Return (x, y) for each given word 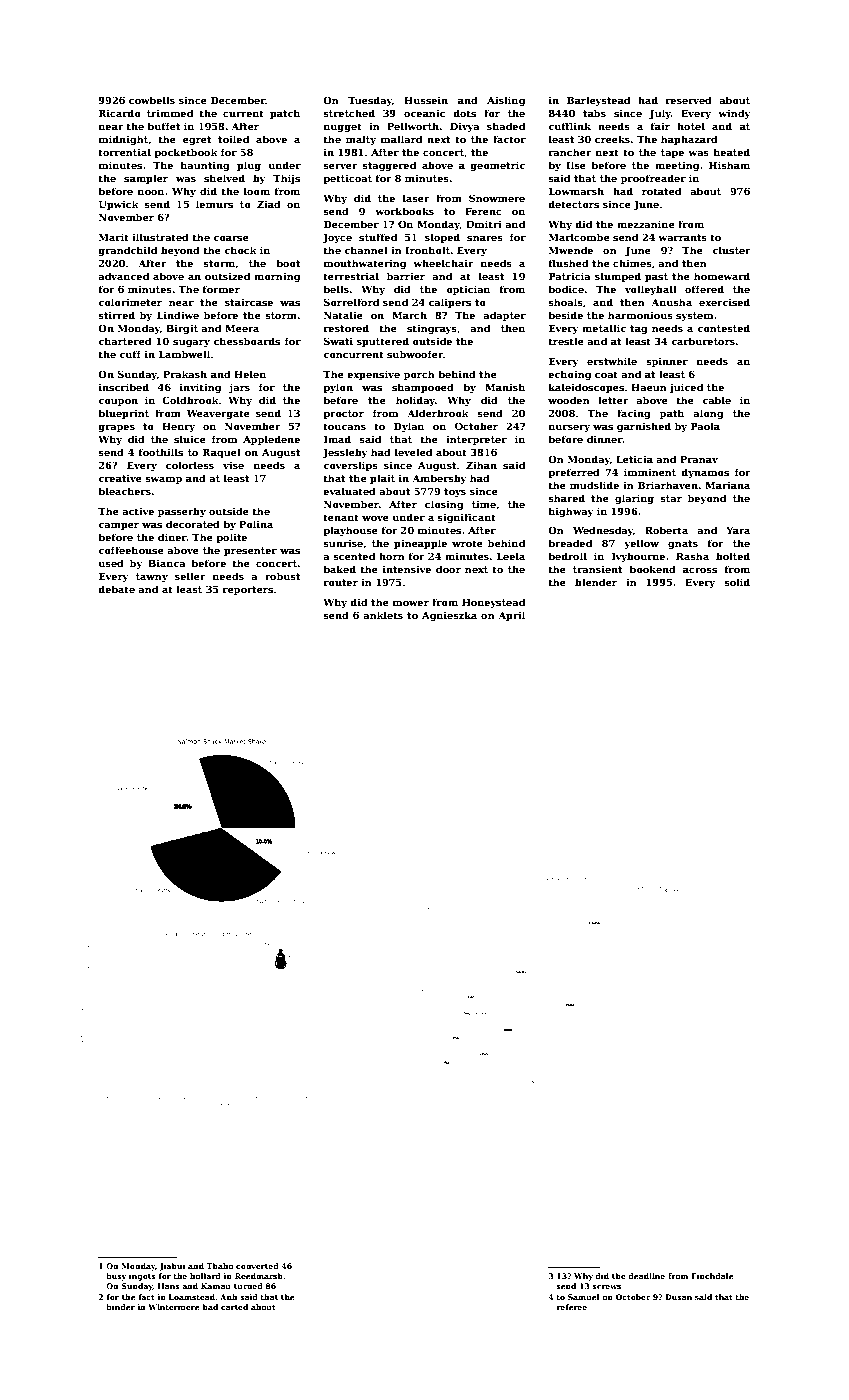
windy (734, 114)
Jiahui (172, 1267)
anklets (383, 615)
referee (571, 1307)
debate (116, 589)
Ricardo (120, 113)
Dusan (678, 1297)
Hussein (426, 100)
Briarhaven (668, 485)
